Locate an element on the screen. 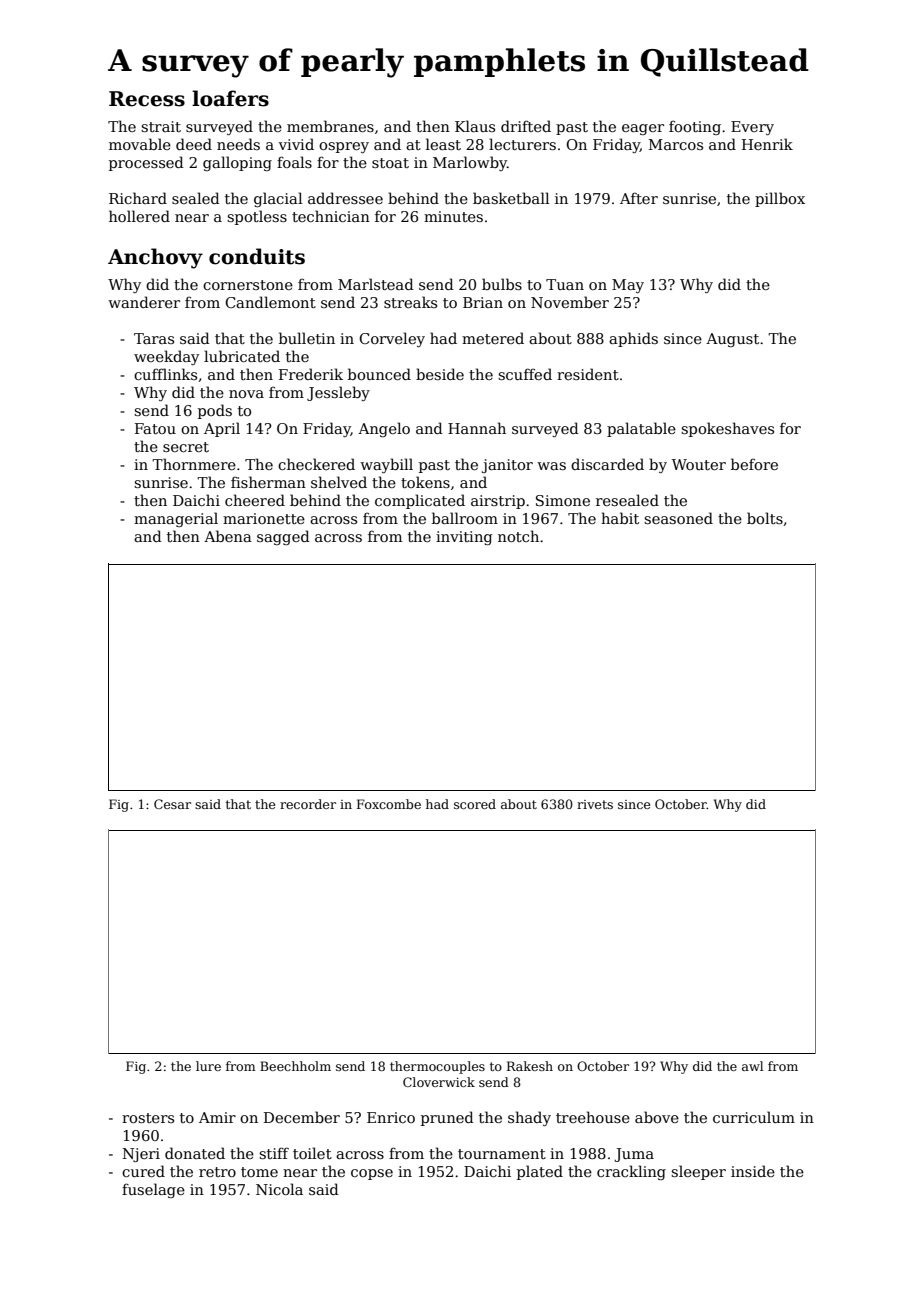 This screenshot has width=924, height=1308. processed is located at coordinates (146, 163).
